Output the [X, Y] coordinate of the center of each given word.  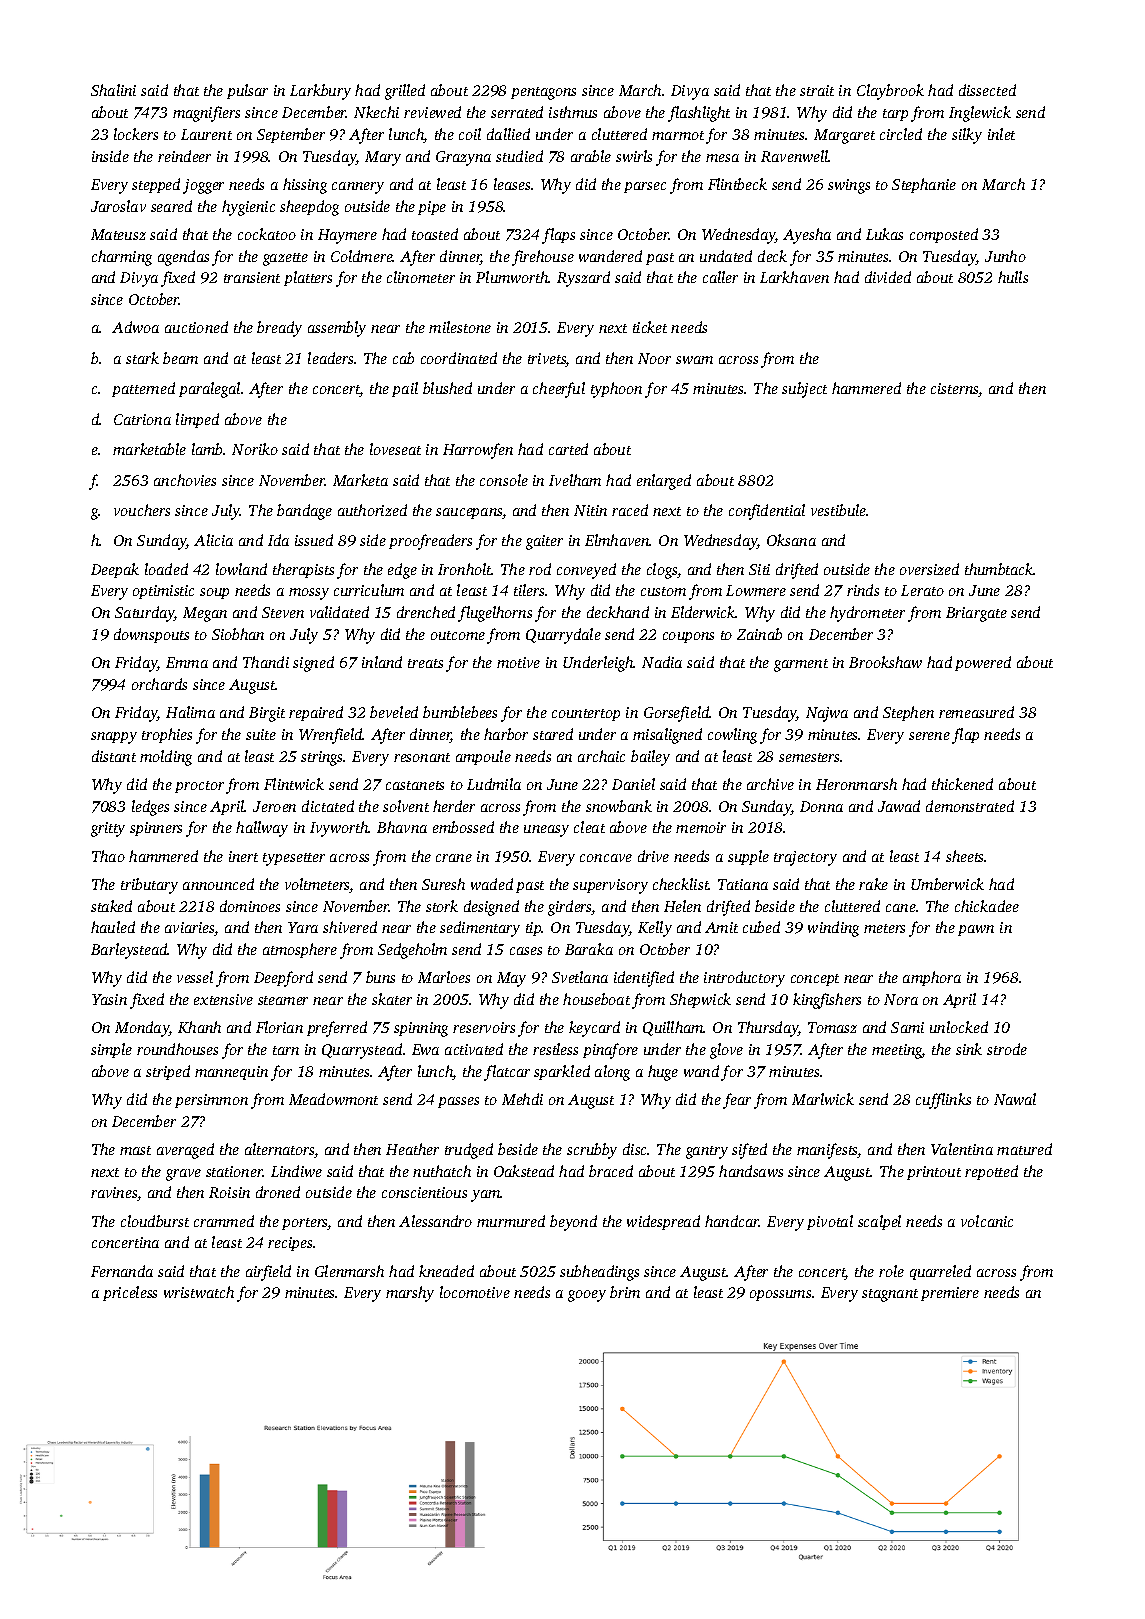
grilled [405, 92]
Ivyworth [339, 829]
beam [180, 358]
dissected [987, 90]
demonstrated [970, 806]
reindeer [184, 156]
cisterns [955, 390]
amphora [932, 978]
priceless [130, 1293]
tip [534, 929]
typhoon [616, 390]
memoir [701, 827]
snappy [114, 738]
